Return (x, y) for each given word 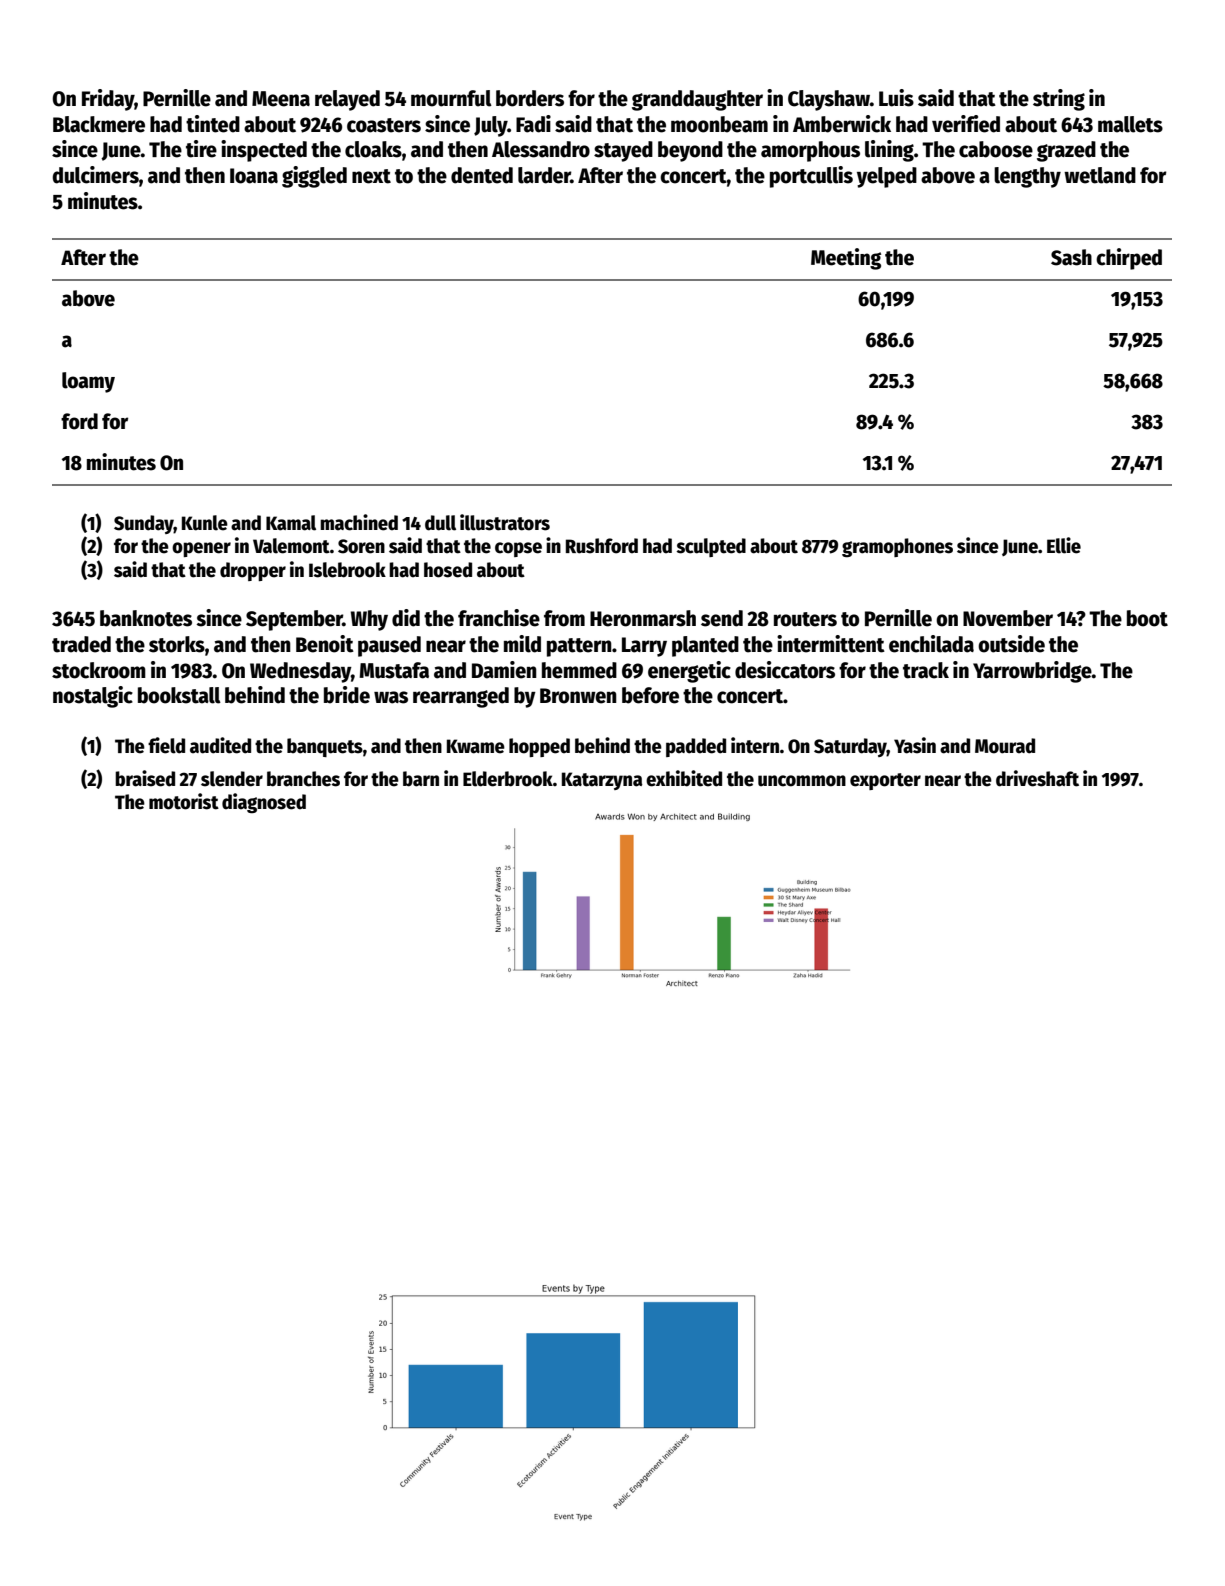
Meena (281, 99)
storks (177, 644)
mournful (451, 98)
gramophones (897, 547)
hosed (448, 570)
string (1059, 100)
